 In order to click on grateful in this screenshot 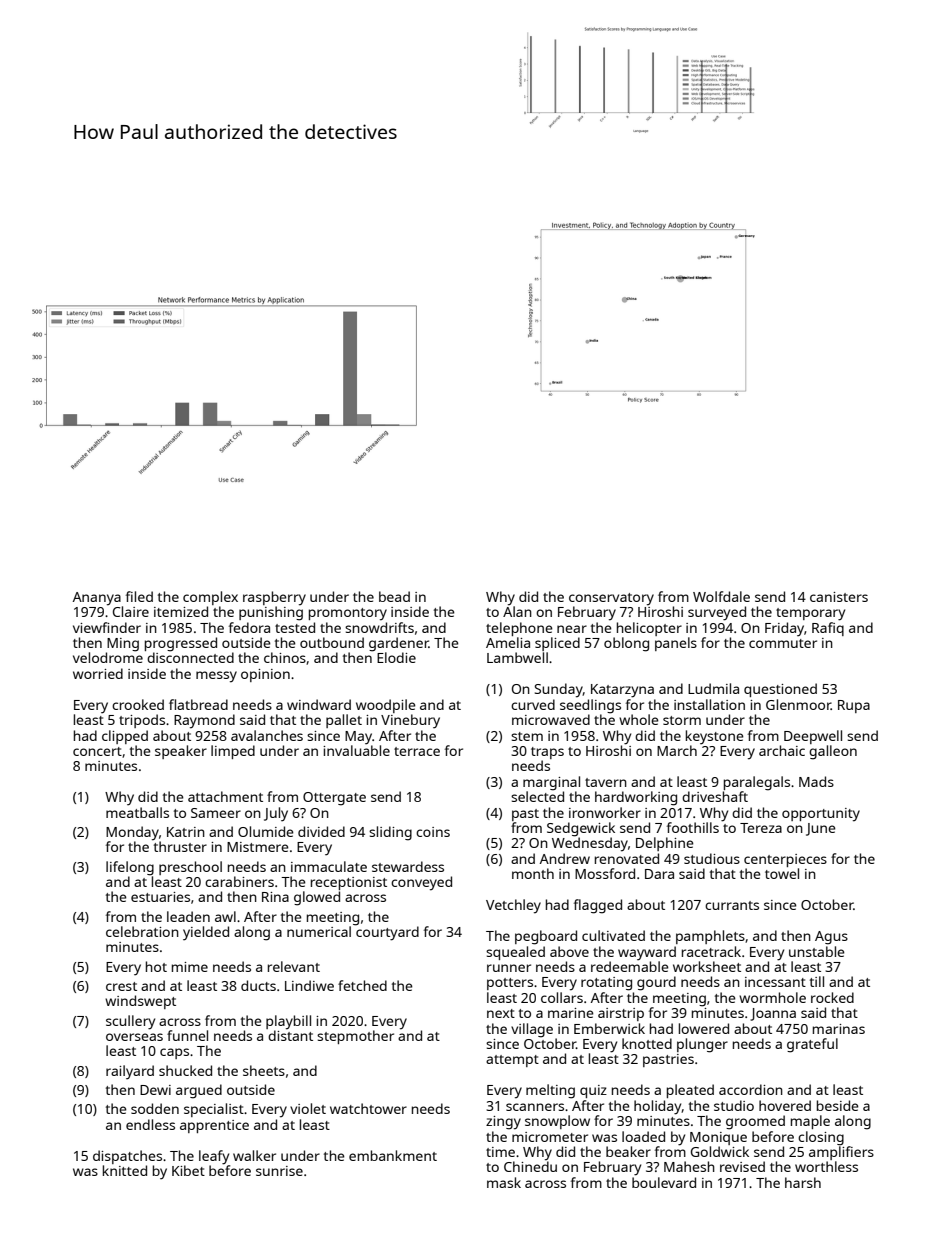, I will do `click(812, 1045)`.
